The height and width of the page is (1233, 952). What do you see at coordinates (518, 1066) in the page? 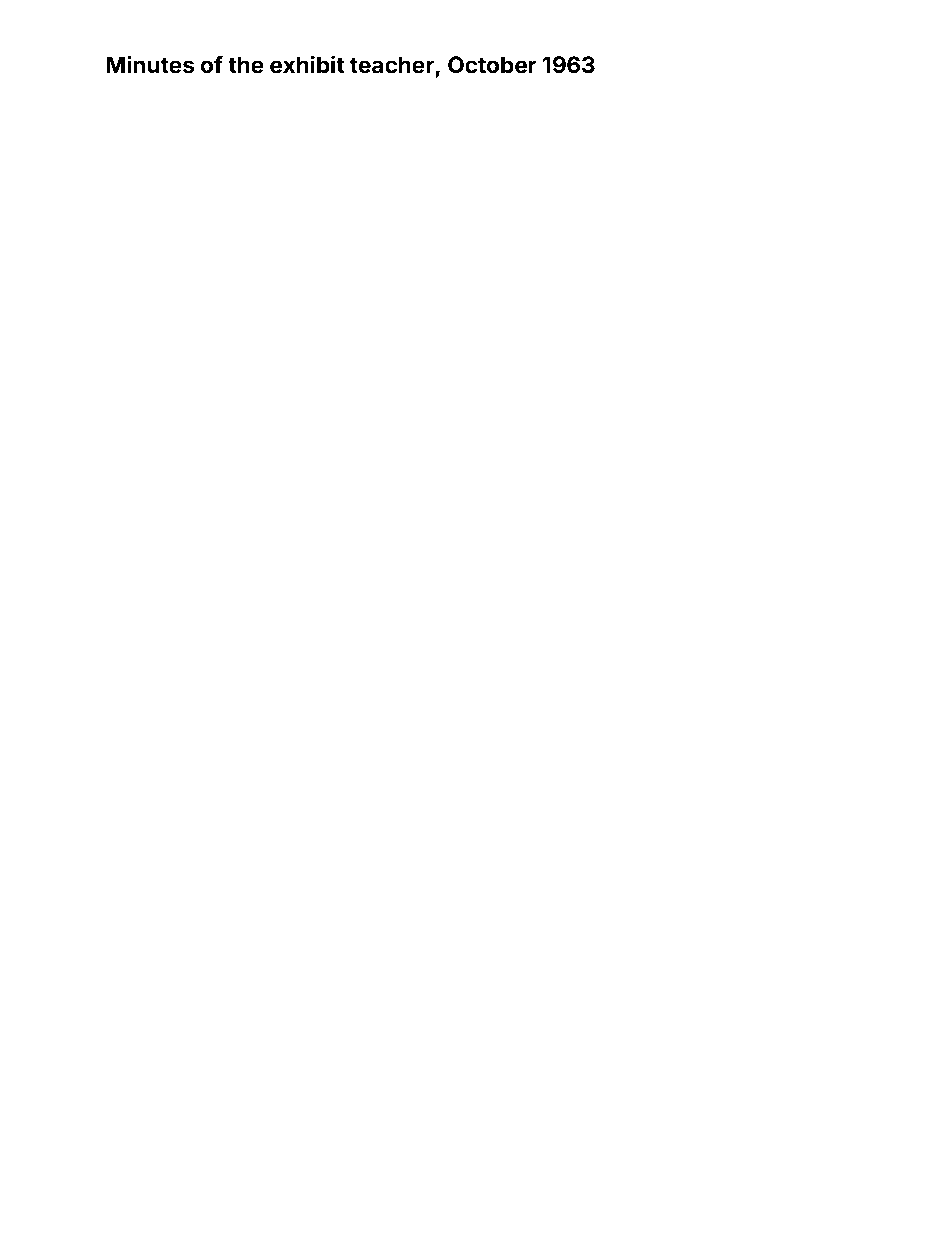
I see `smoothie` at bounding box center [518, 1066].
